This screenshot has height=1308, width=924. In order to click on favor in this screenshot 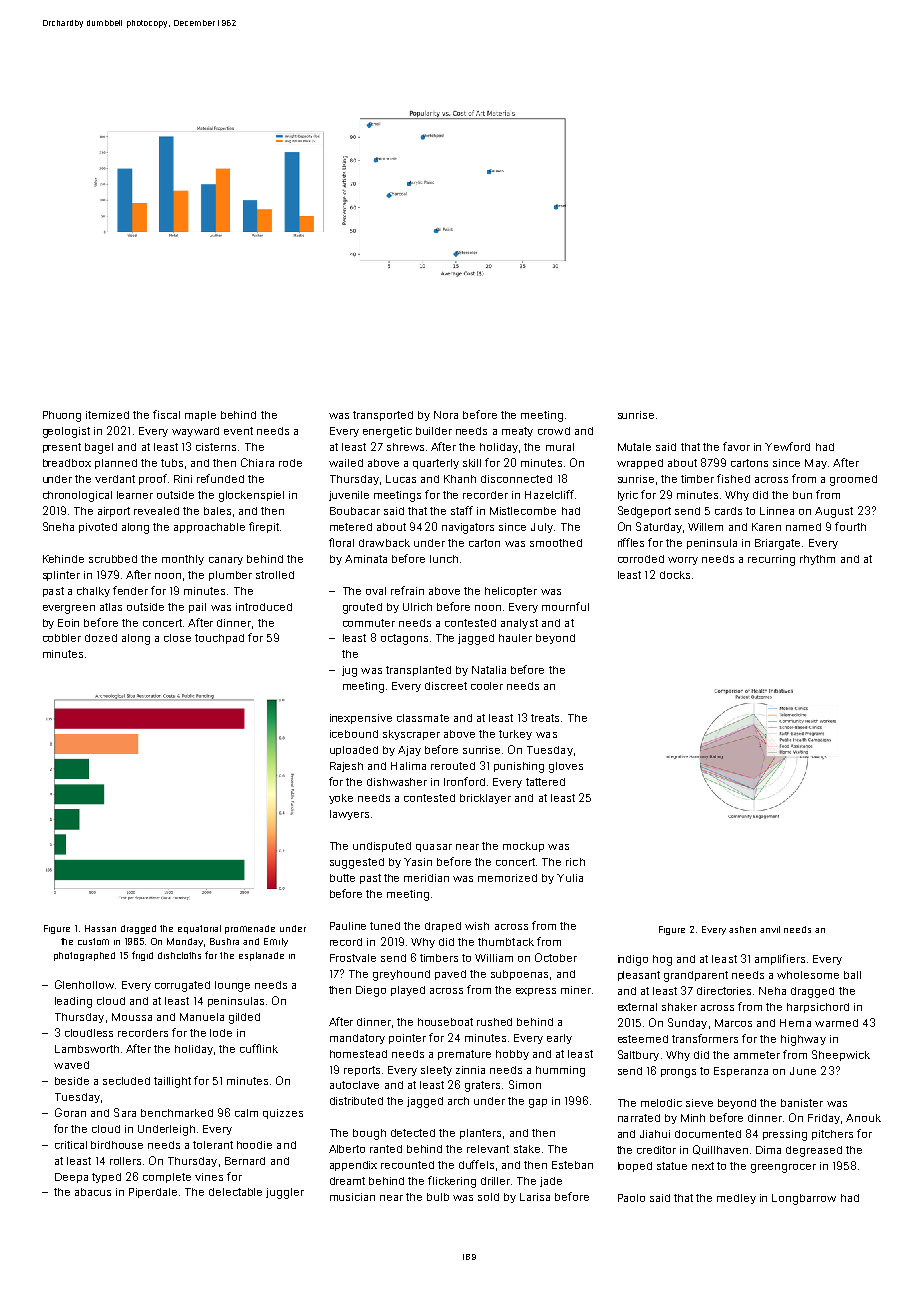, I will do `click(736, 446)`.
